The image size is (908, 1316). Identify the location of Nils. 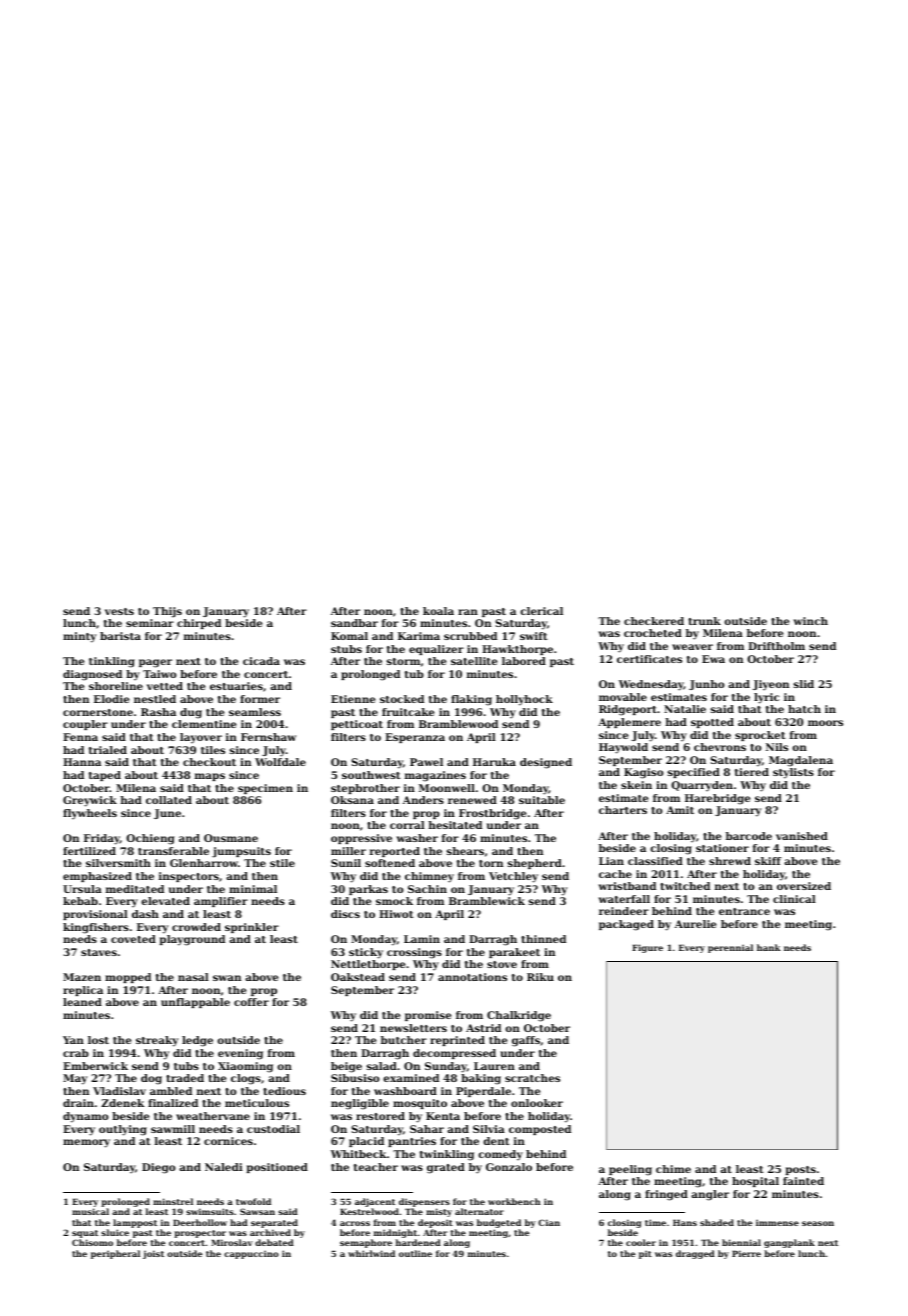
(777, 747).
